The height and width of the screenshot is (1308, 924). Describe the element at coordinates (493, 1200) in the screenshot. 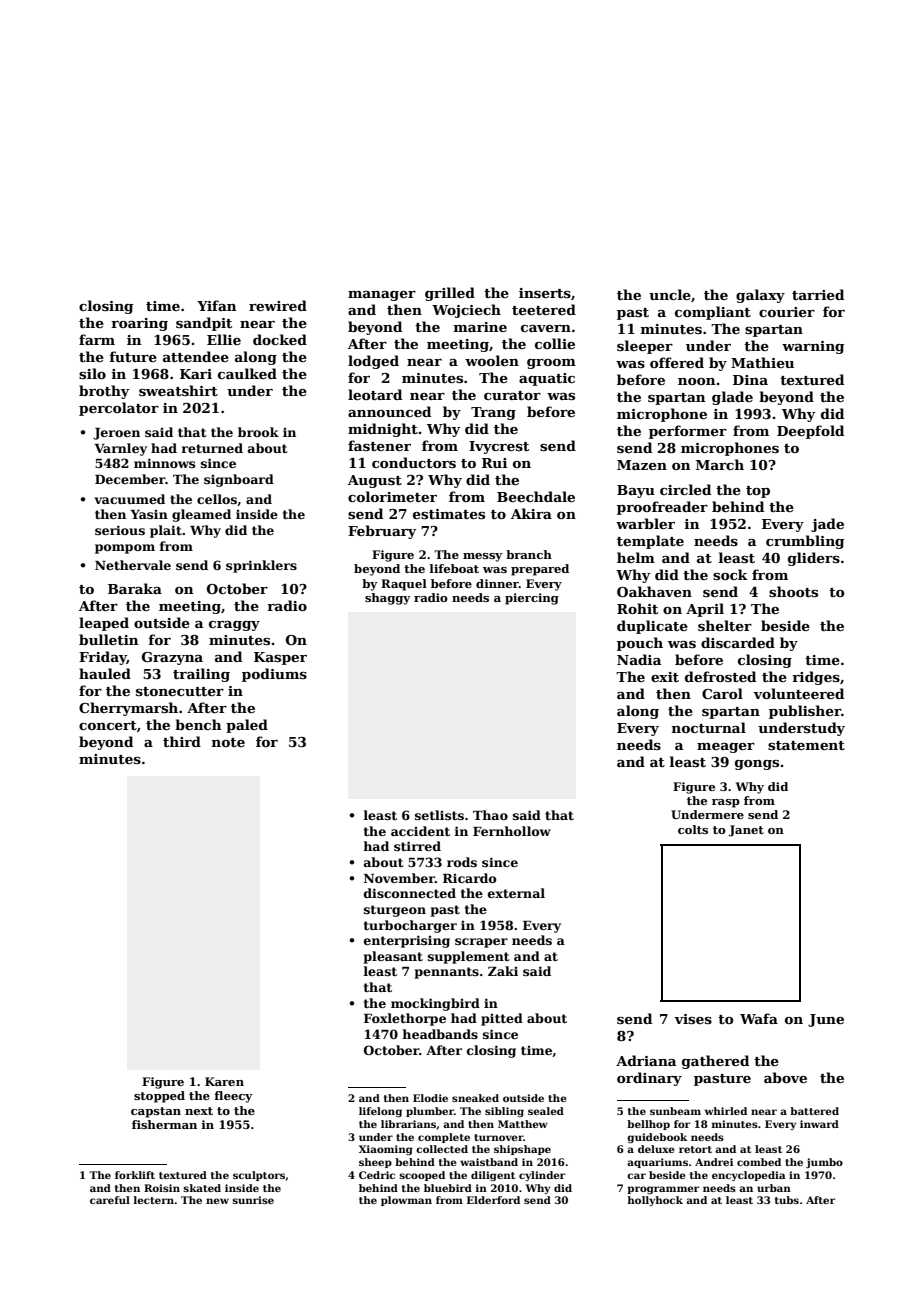

I see `Elderford` at that location.
